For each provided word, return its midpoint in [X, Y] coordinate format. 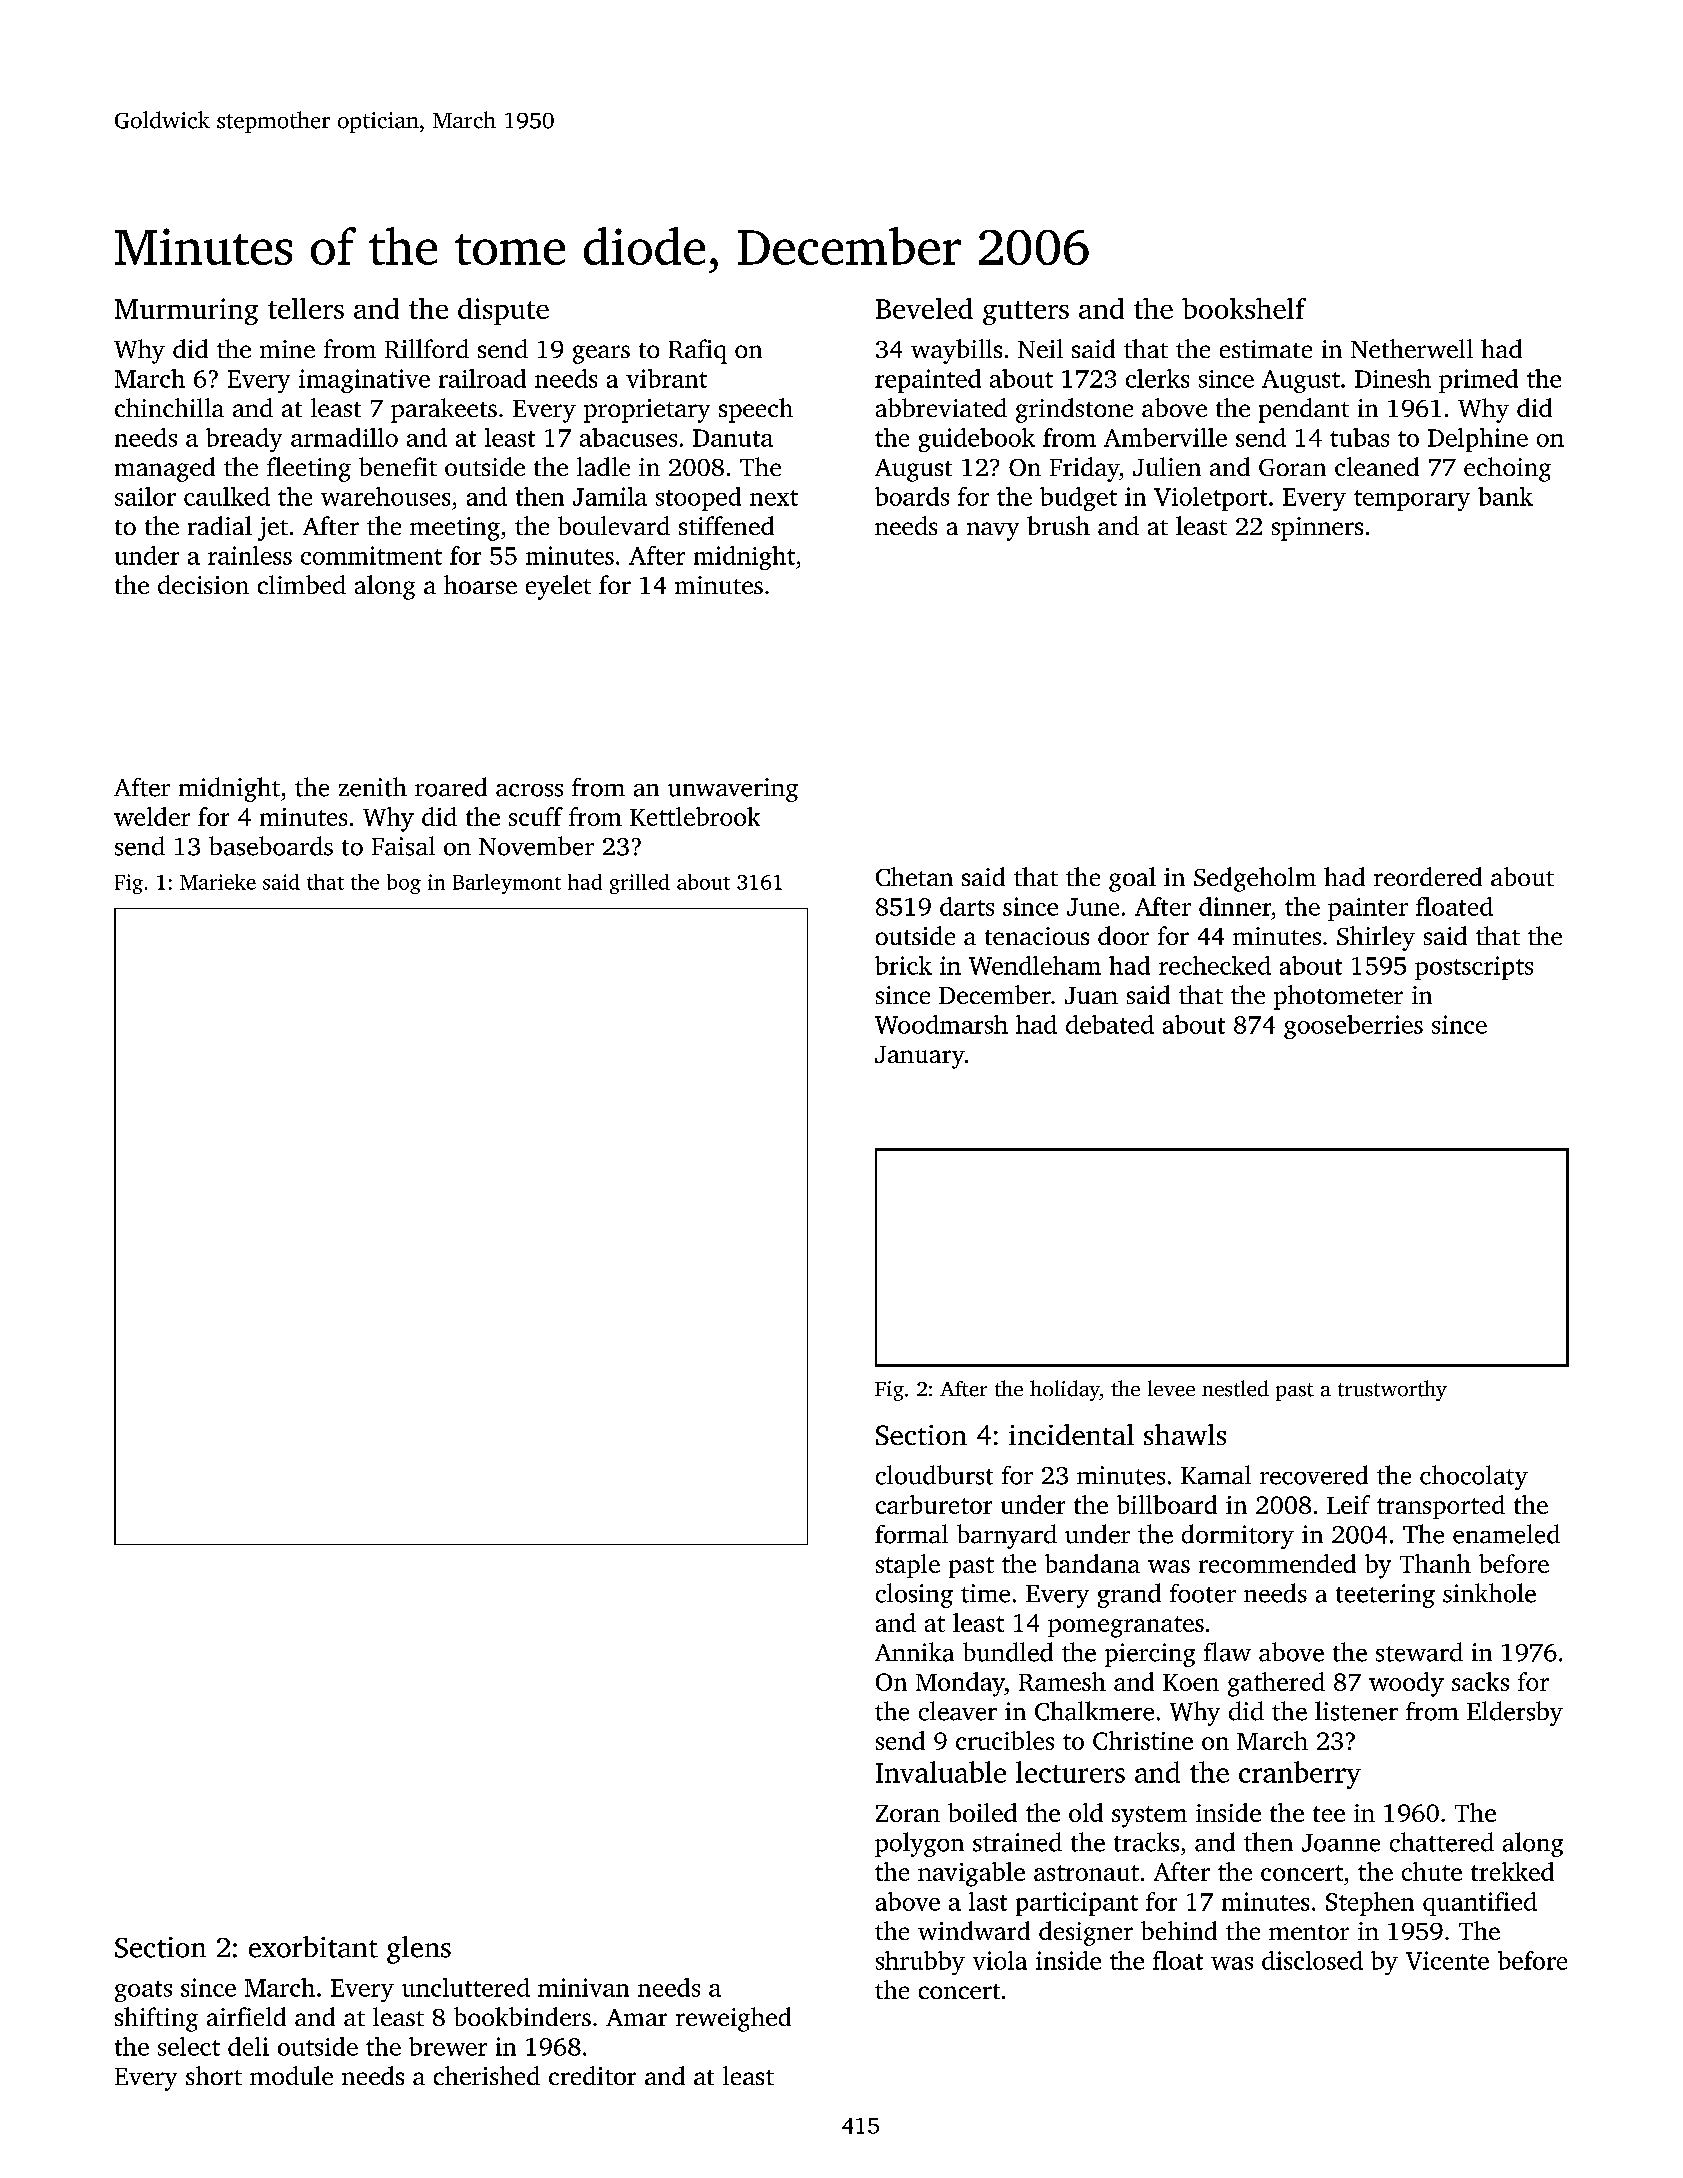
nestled [1235, 1388]
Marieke [218, 882]
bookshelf [1244, 308]
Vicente [1447, 1960]
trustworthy [1392, 1390]
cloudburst [934, 1475]
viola [1000, 1960]
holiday [1065, 1390]
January [920, 1057]
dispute [503, 311]
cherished [487, 2075]
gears [601, 354]
